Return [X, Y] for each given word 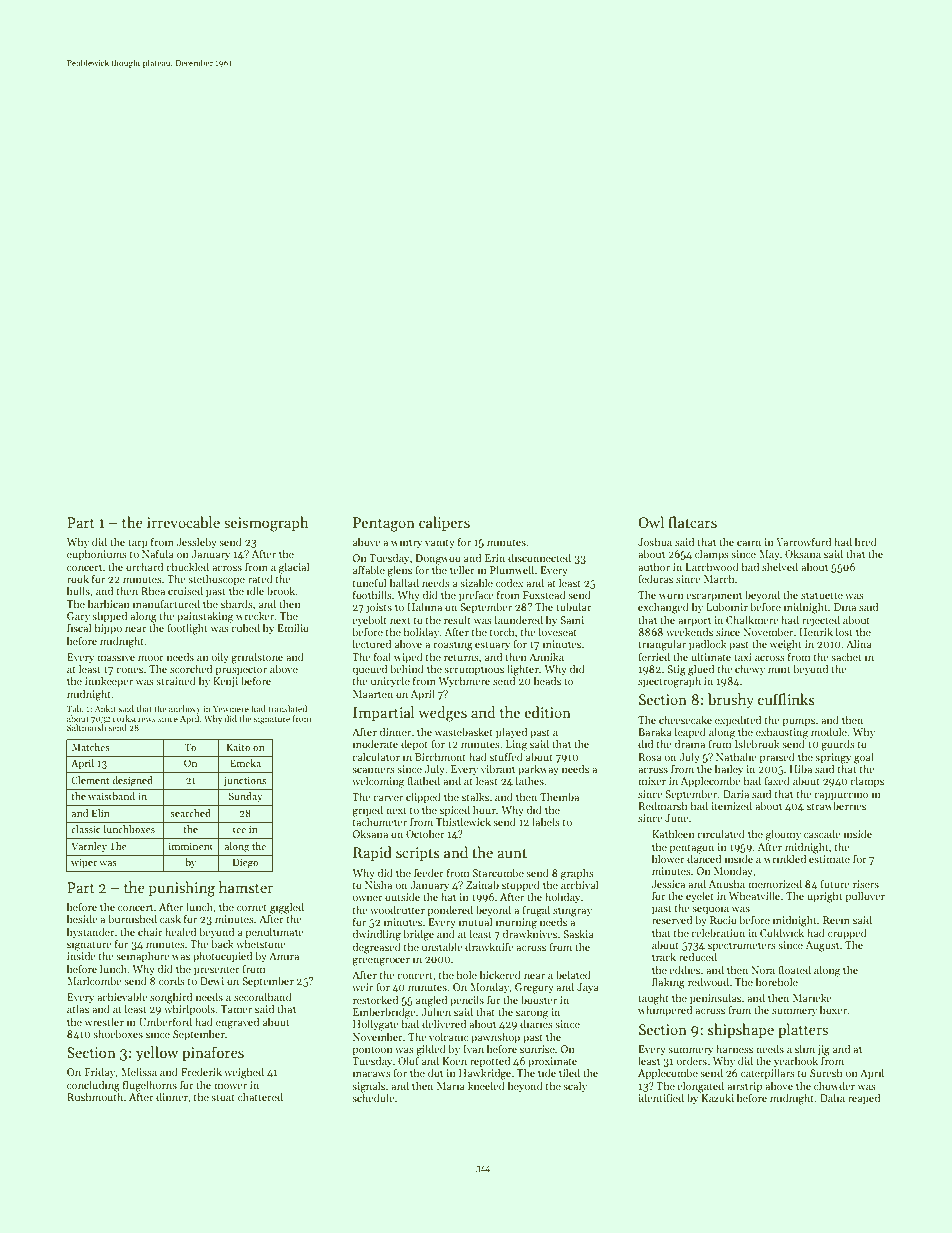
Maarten [373, 694]
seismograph [266, 524]
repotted [490, 1062]
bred [866, 541]
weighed [244, 1073]
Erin [495, 558]
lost [844, 631]
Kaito [239, 747]
